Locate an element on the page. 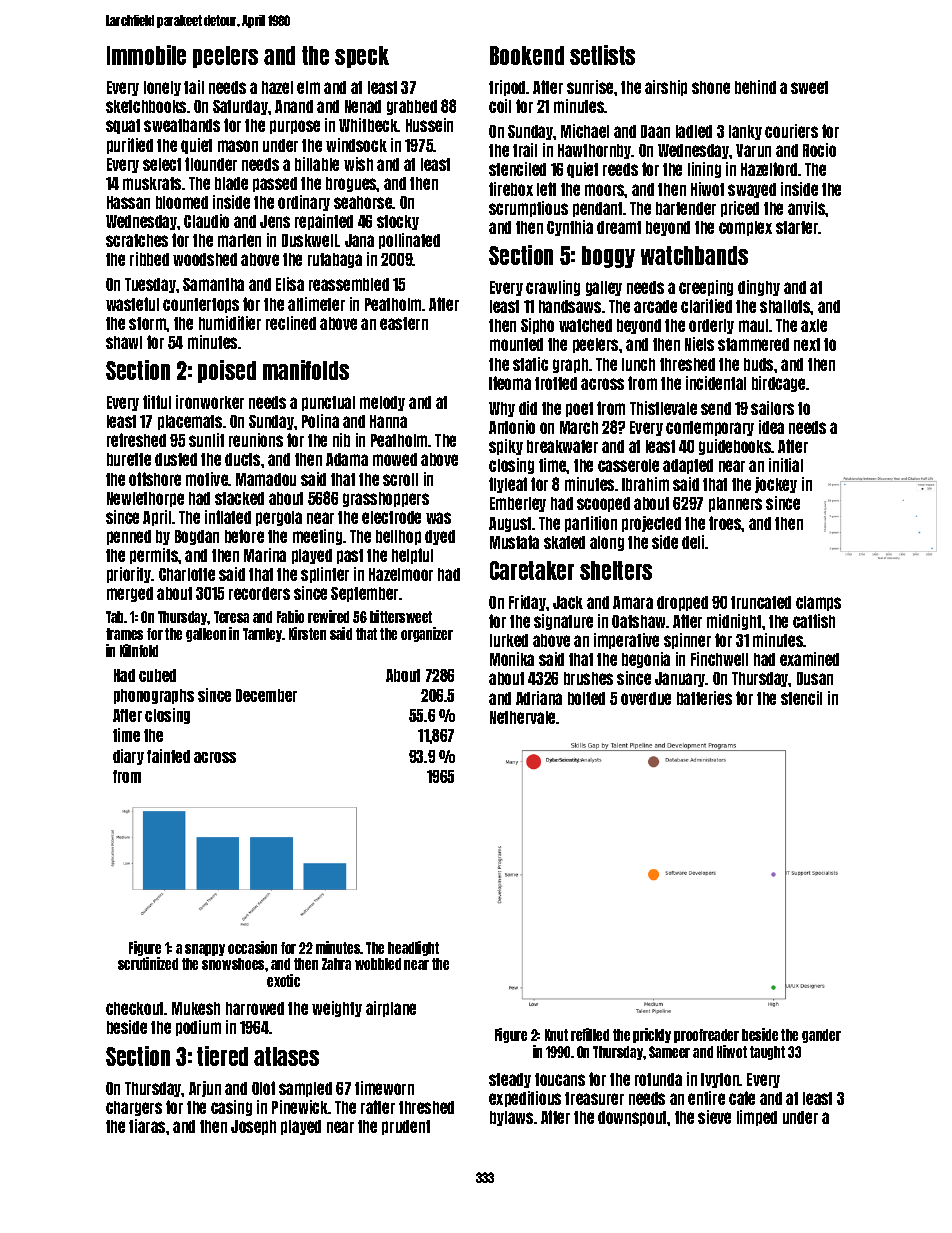 The width and height of the image is (952, 1233). prudent is located at coordinates (406, 1127).
